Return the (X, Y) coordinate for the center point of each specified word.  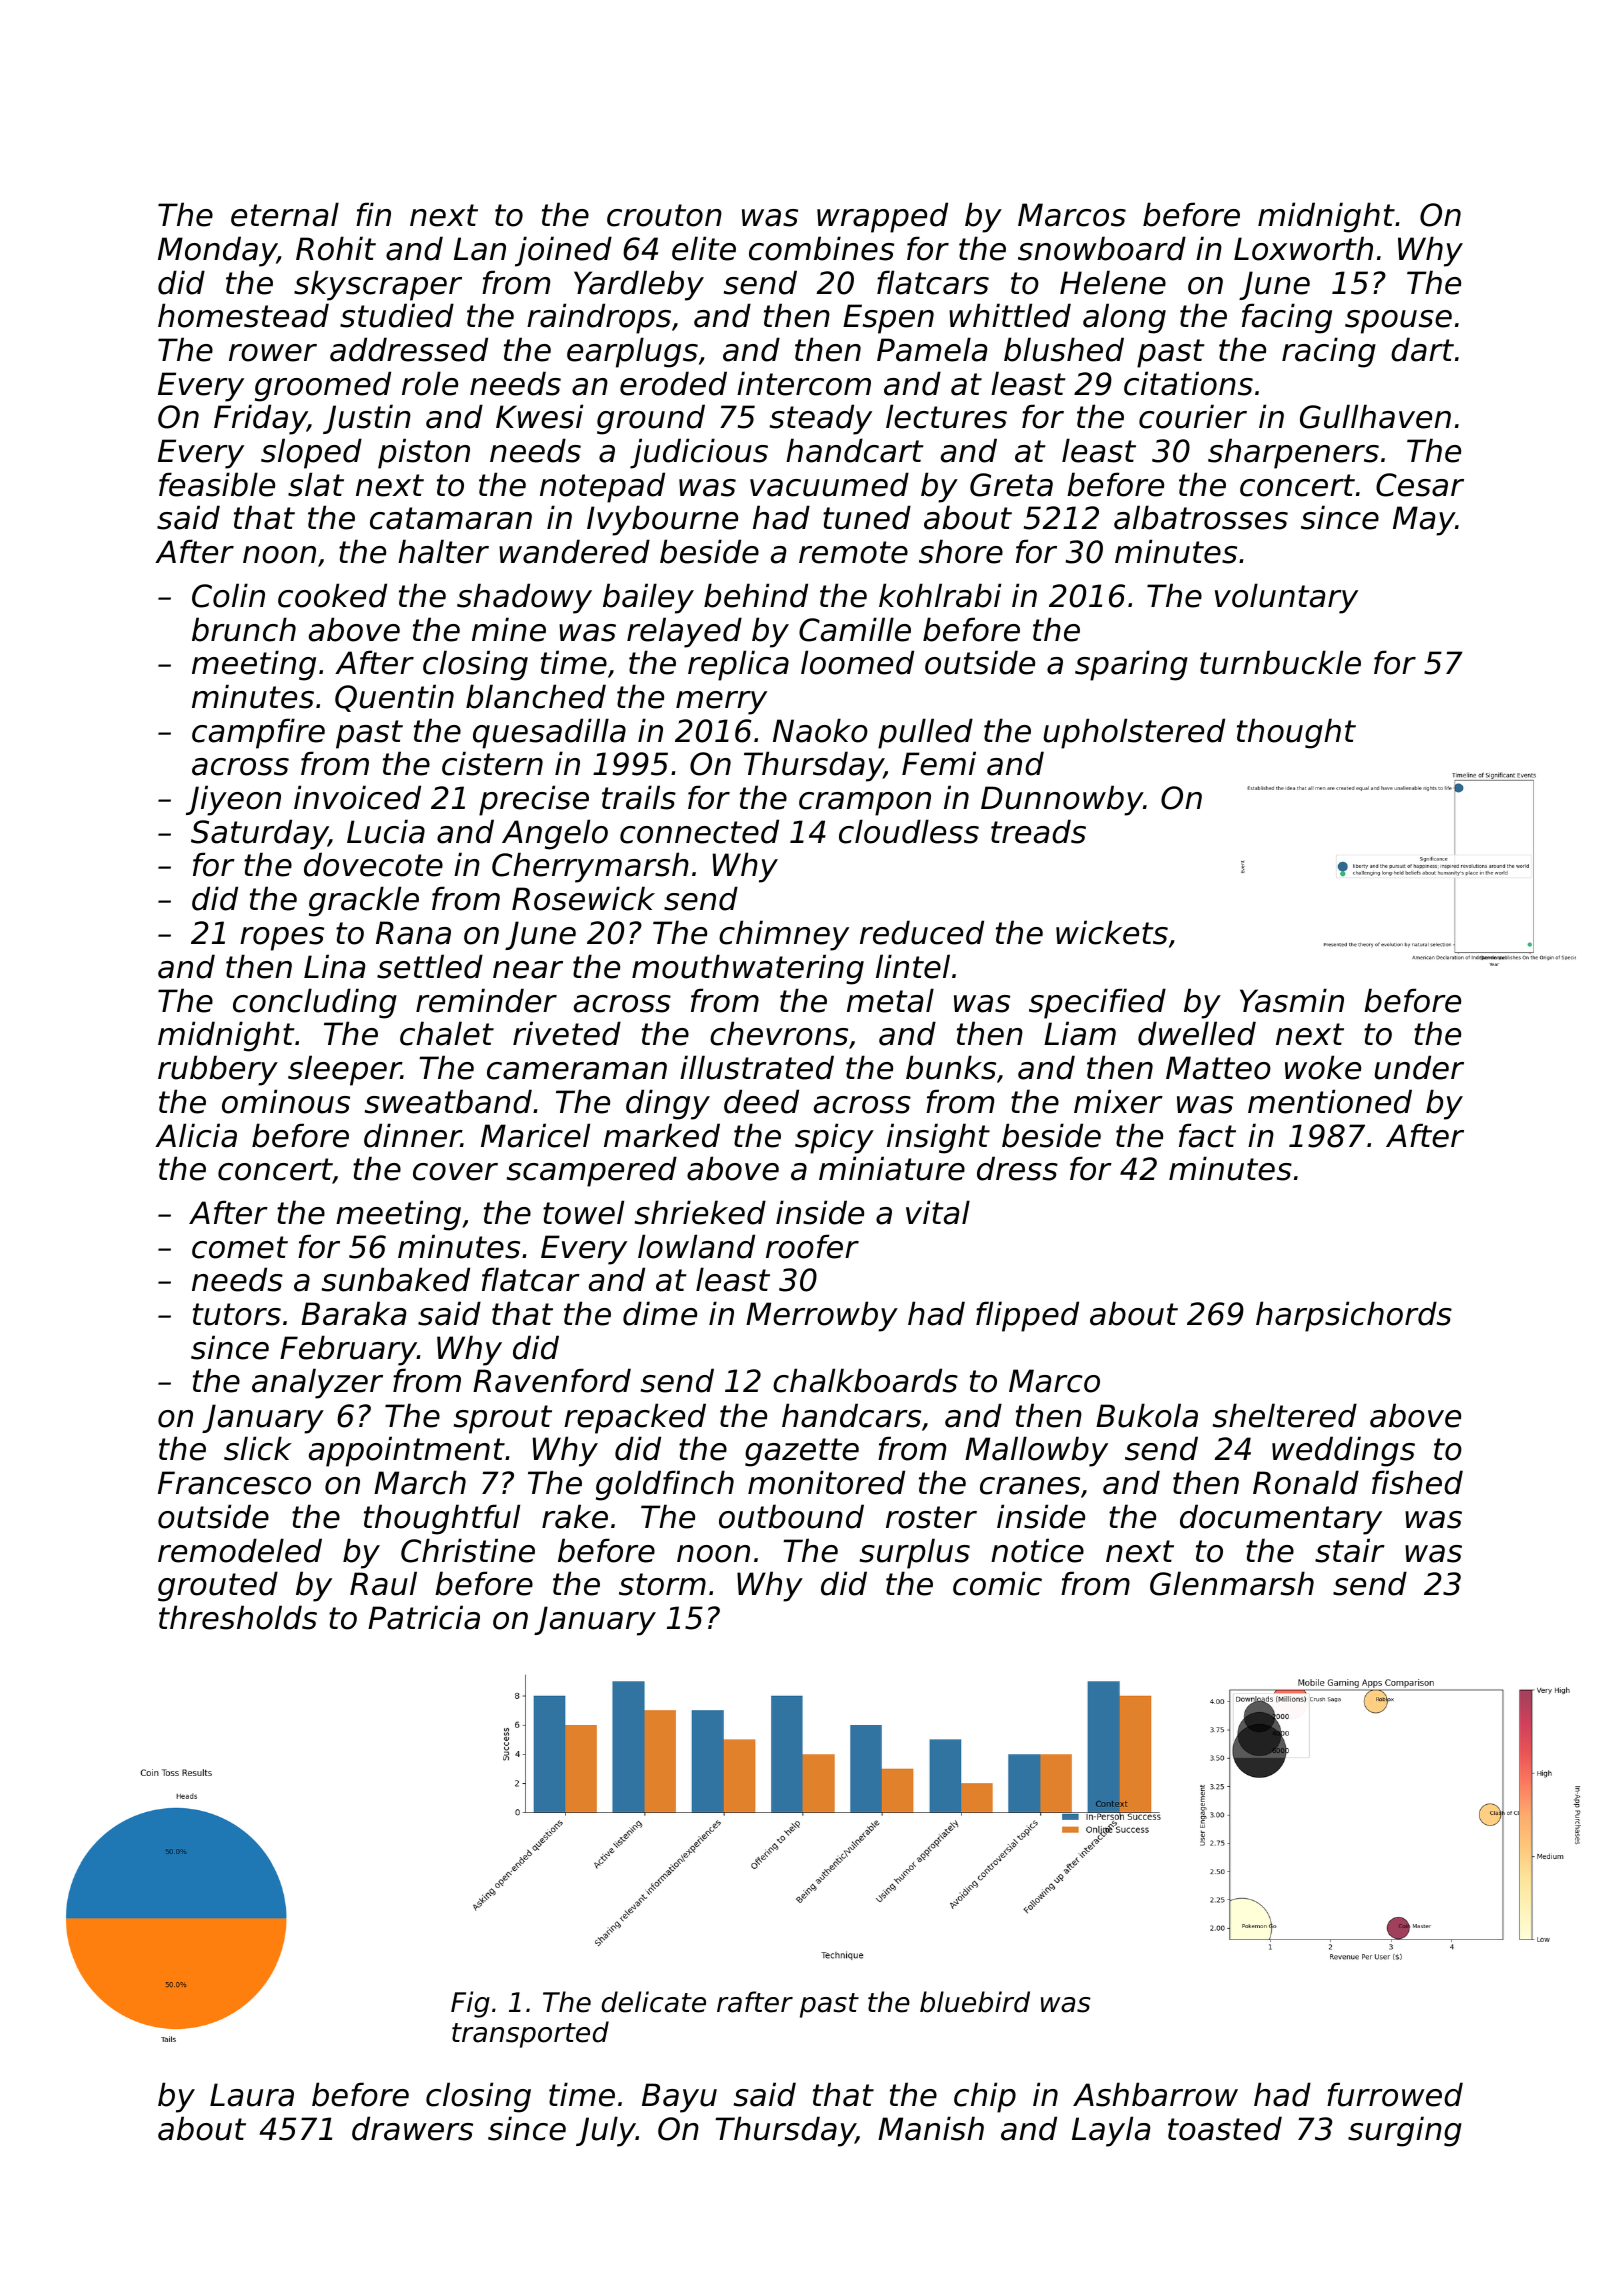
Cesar (1420, 485)
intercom (804, 383)
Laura (252, 2095)
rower (273, 353)
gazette (802, 1452)
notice (1037, 1550)
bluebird (975, 2002)
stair (1350, 1550)
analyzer (317, 1383)
